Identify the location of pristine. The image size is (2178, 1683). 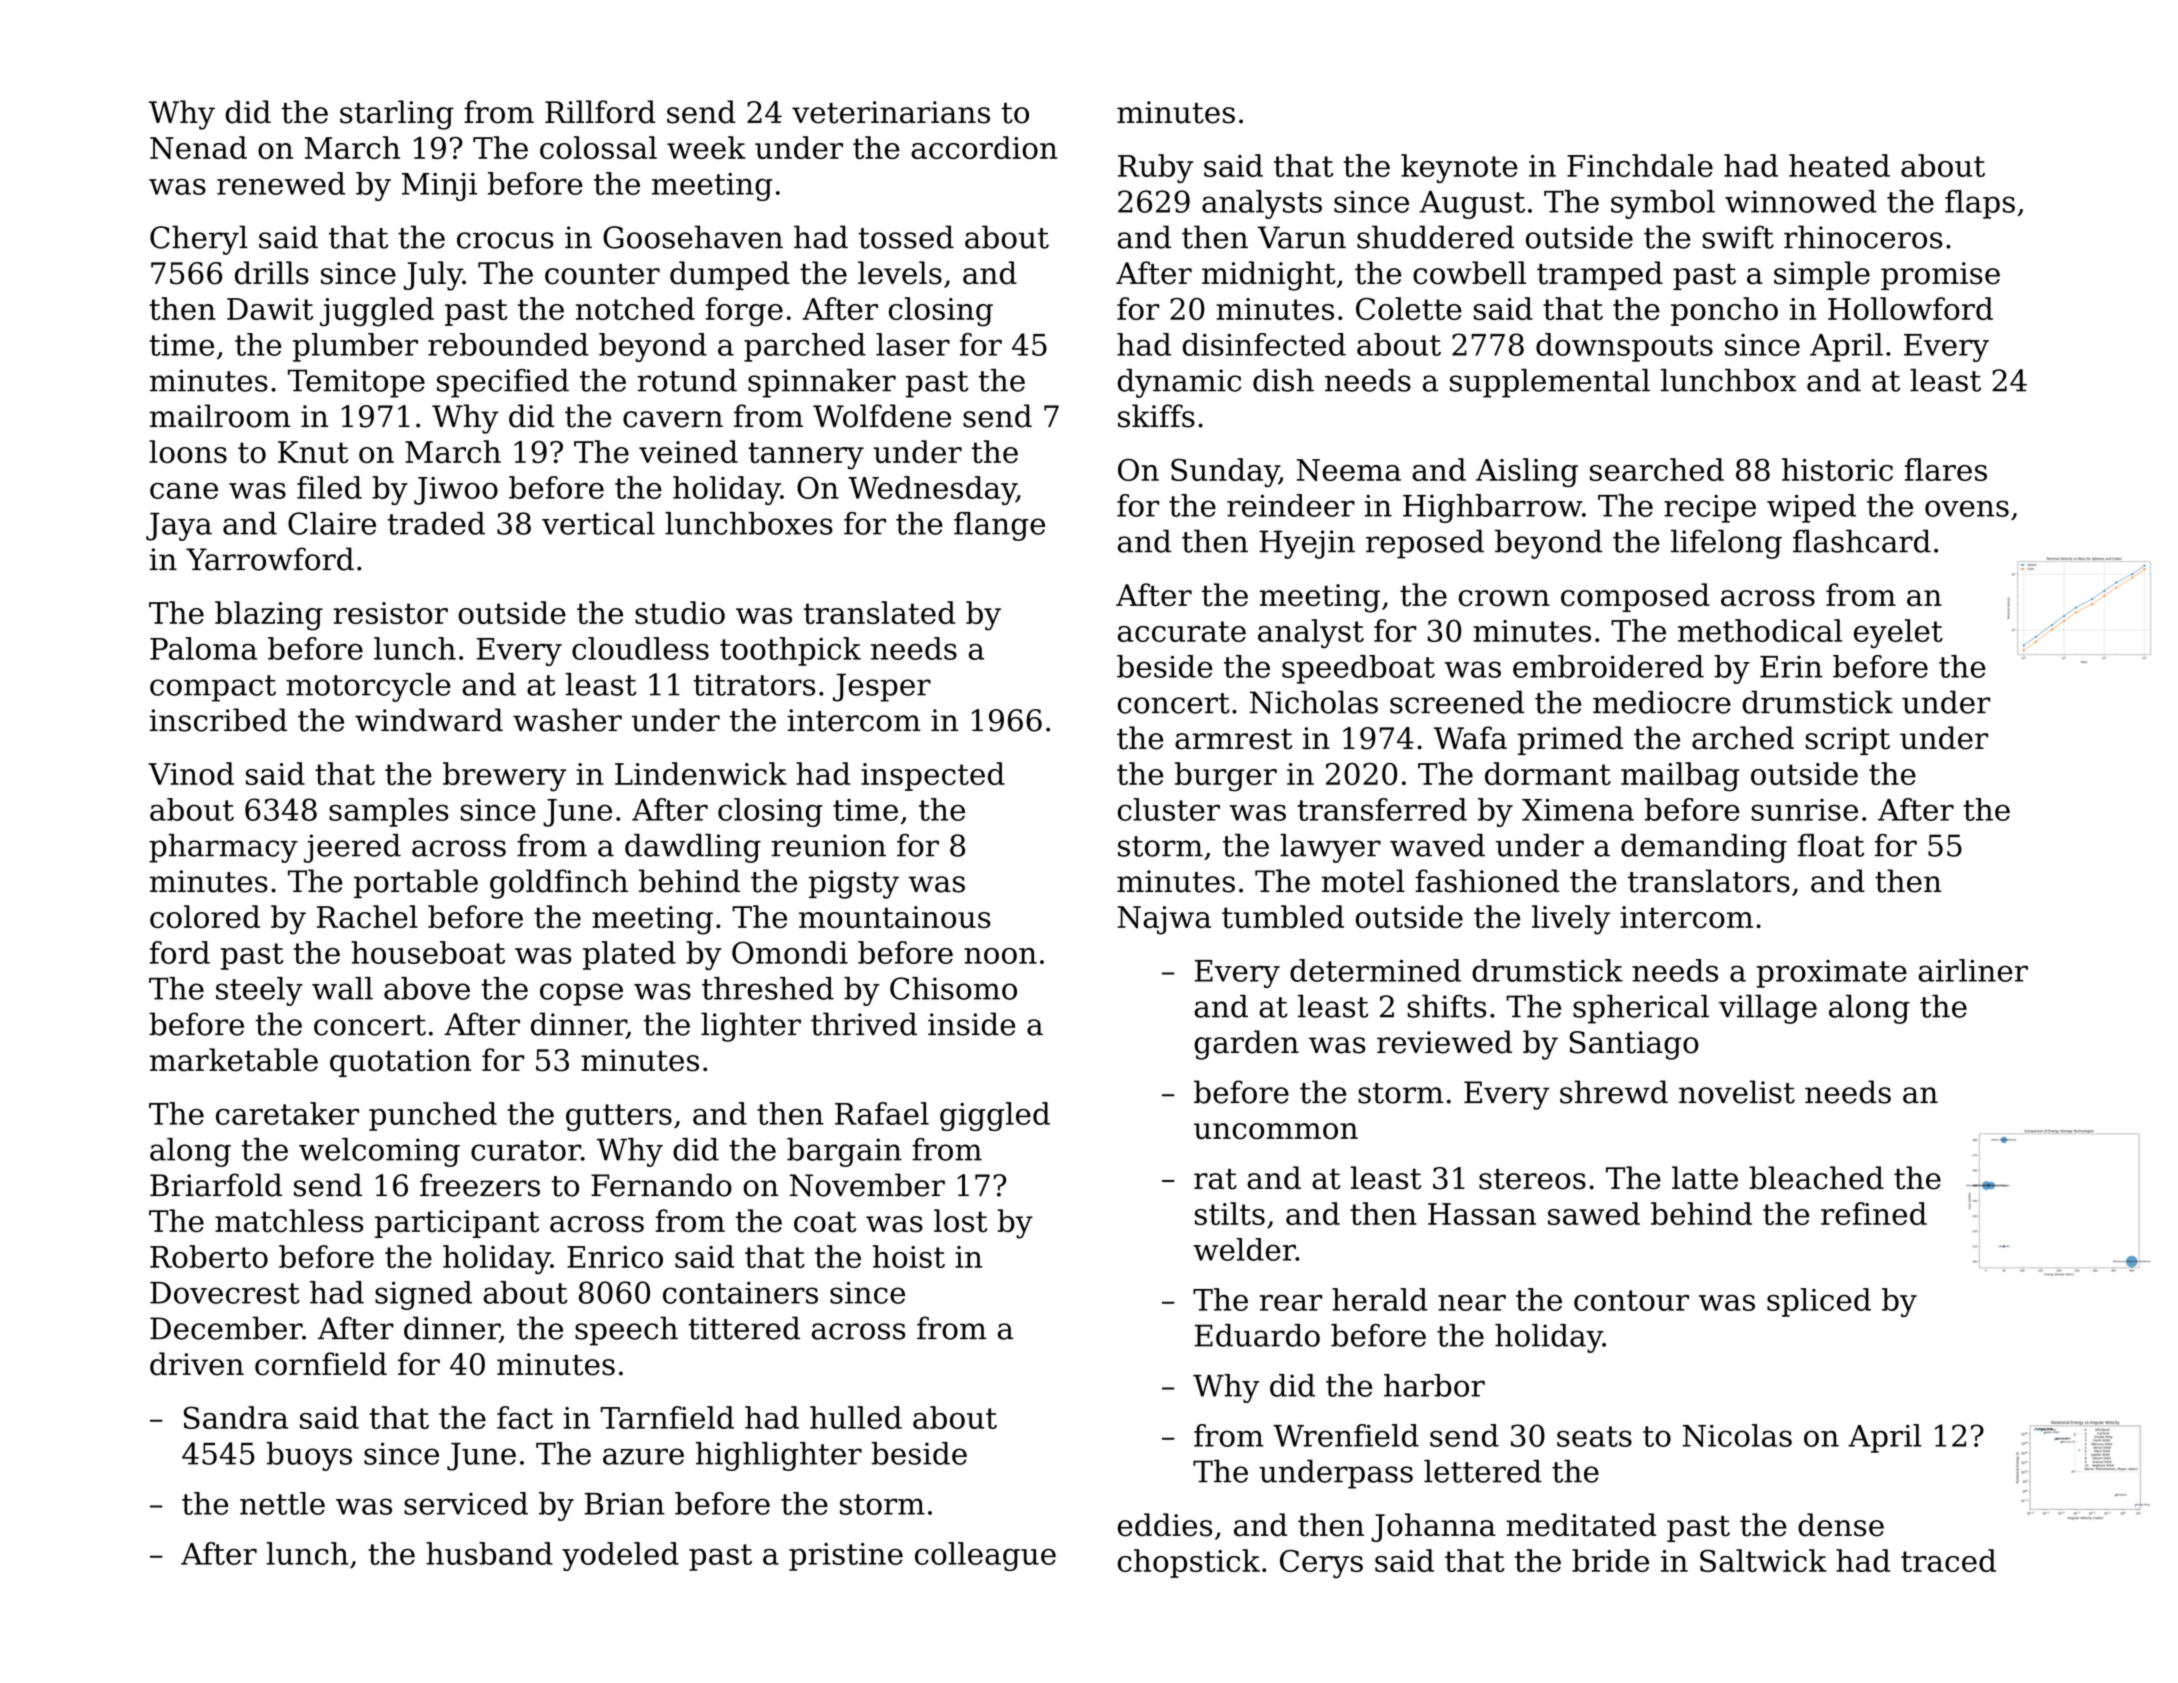
(846, 1557).
